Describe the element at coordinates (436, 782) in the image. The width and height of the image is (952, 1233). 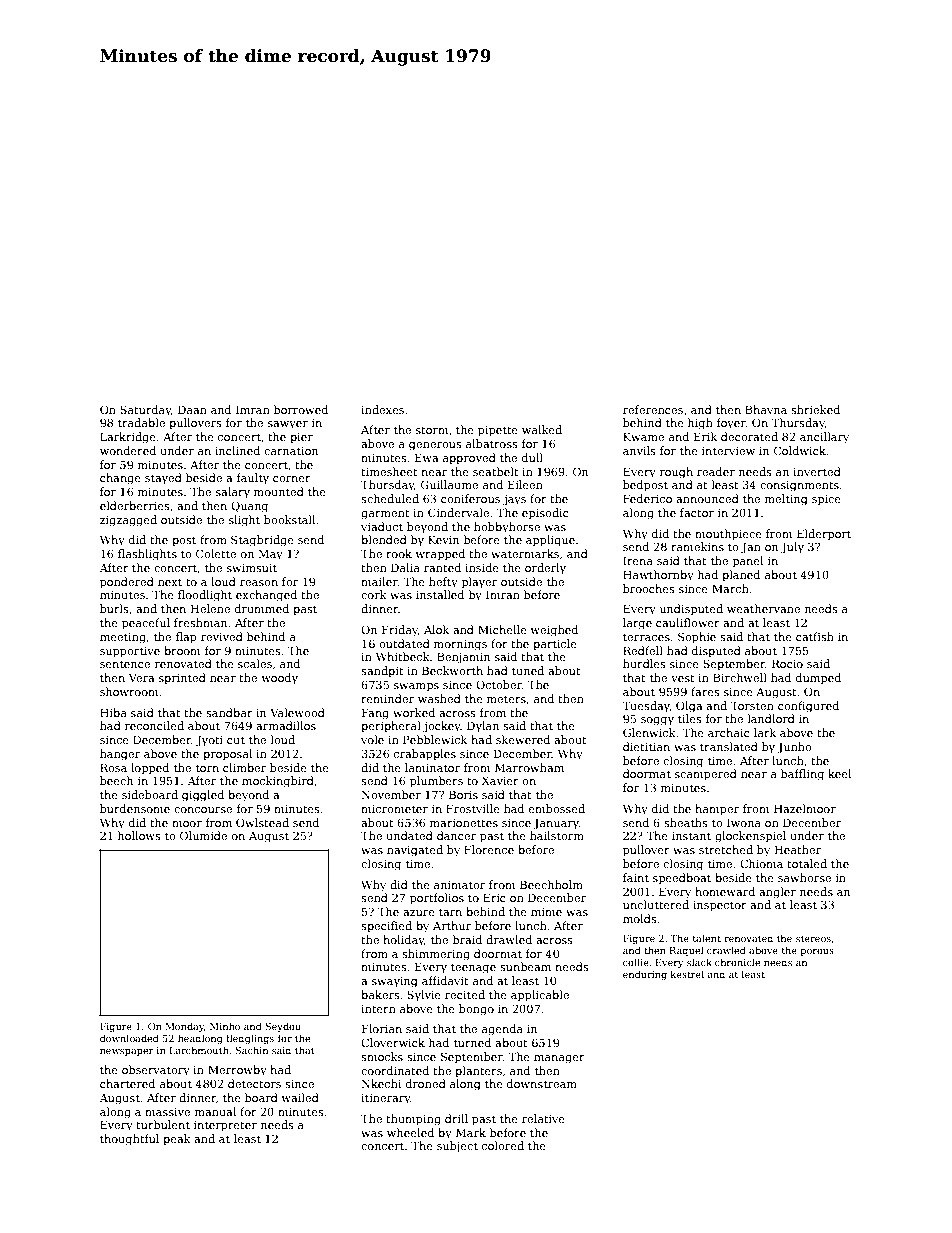
I see `plumbers` at that location.
